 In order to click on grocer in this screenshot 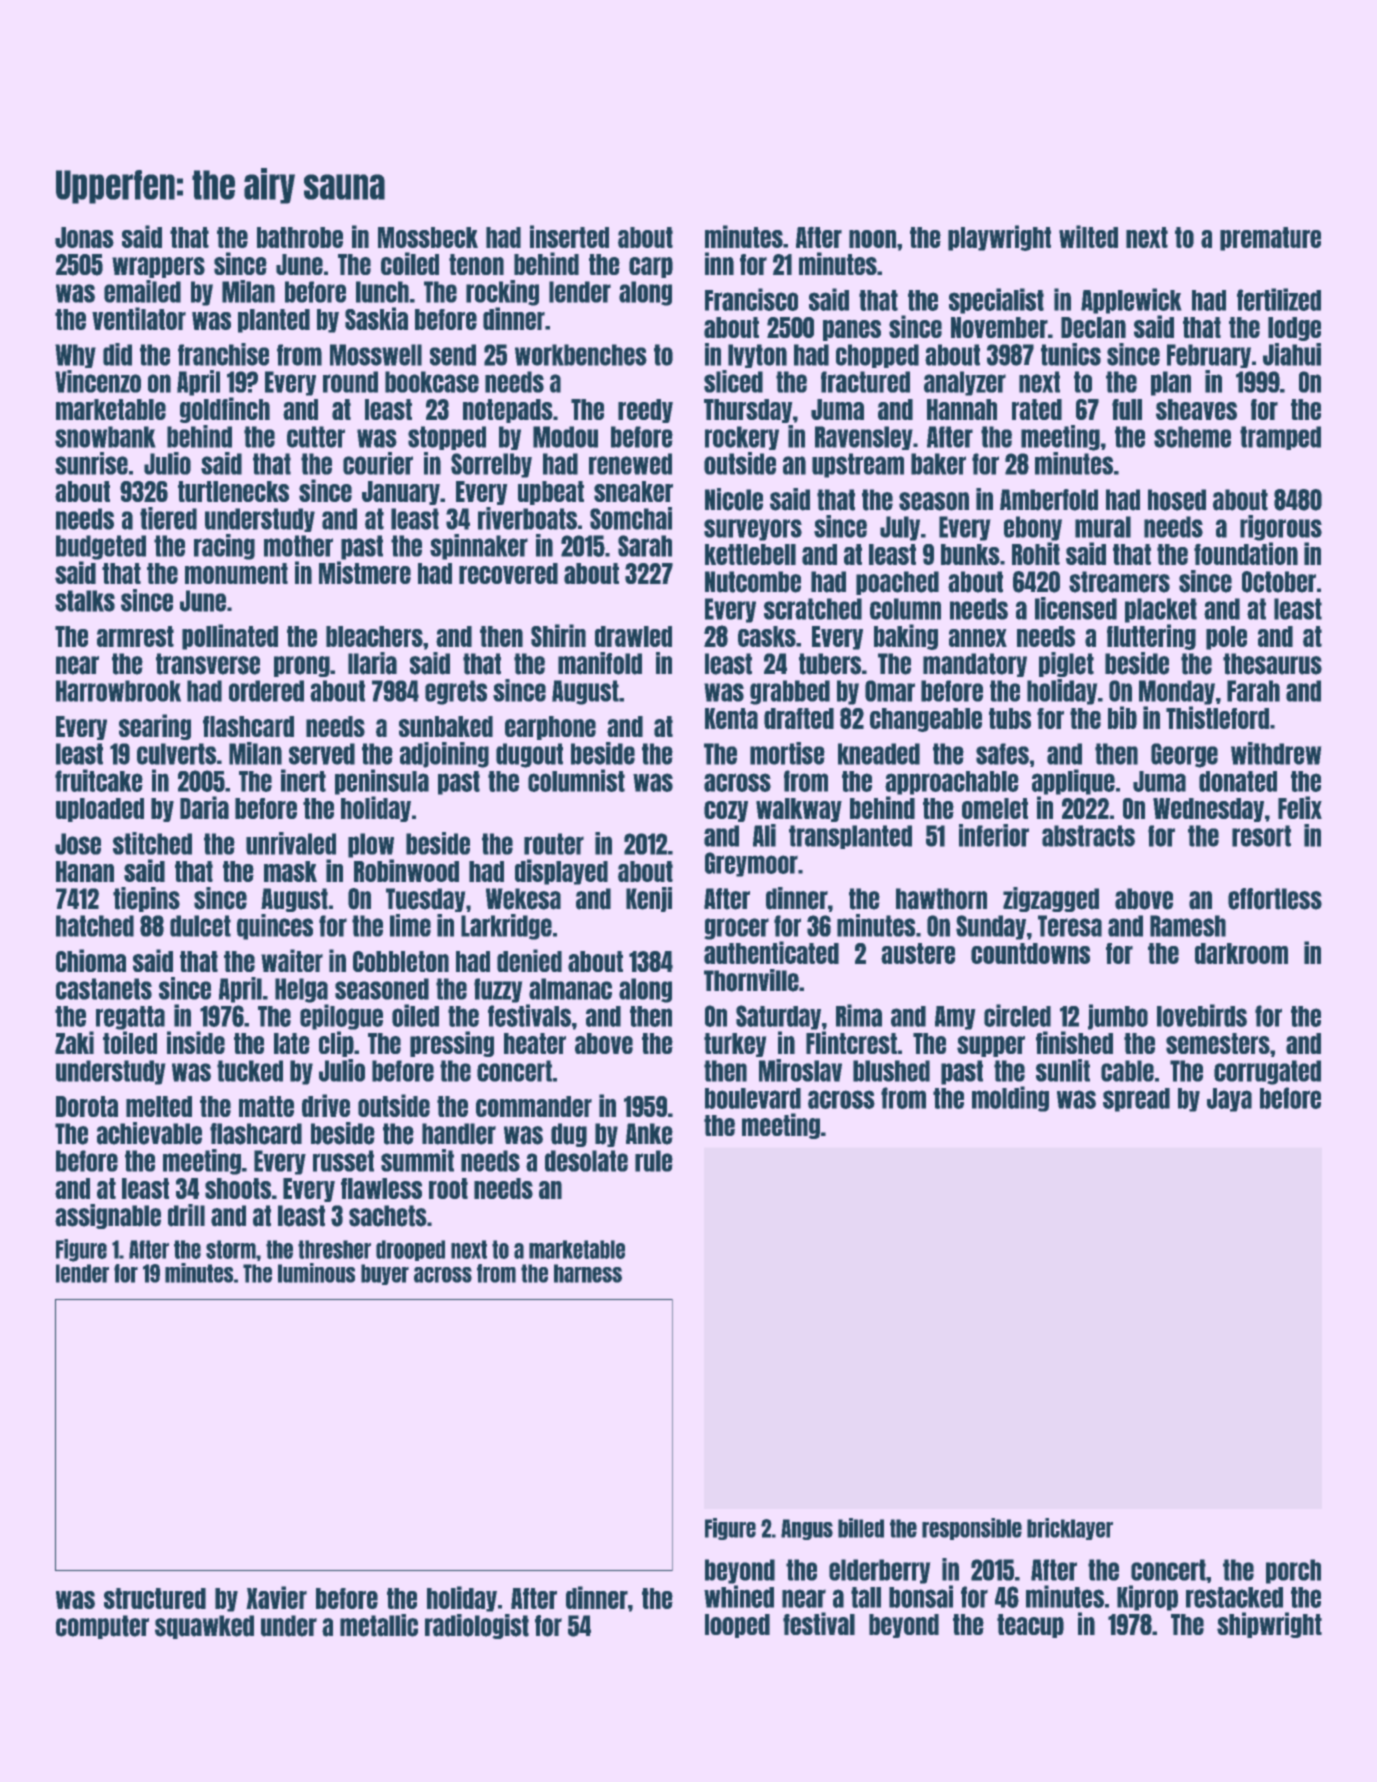, I will do `click(736, 929)`.
